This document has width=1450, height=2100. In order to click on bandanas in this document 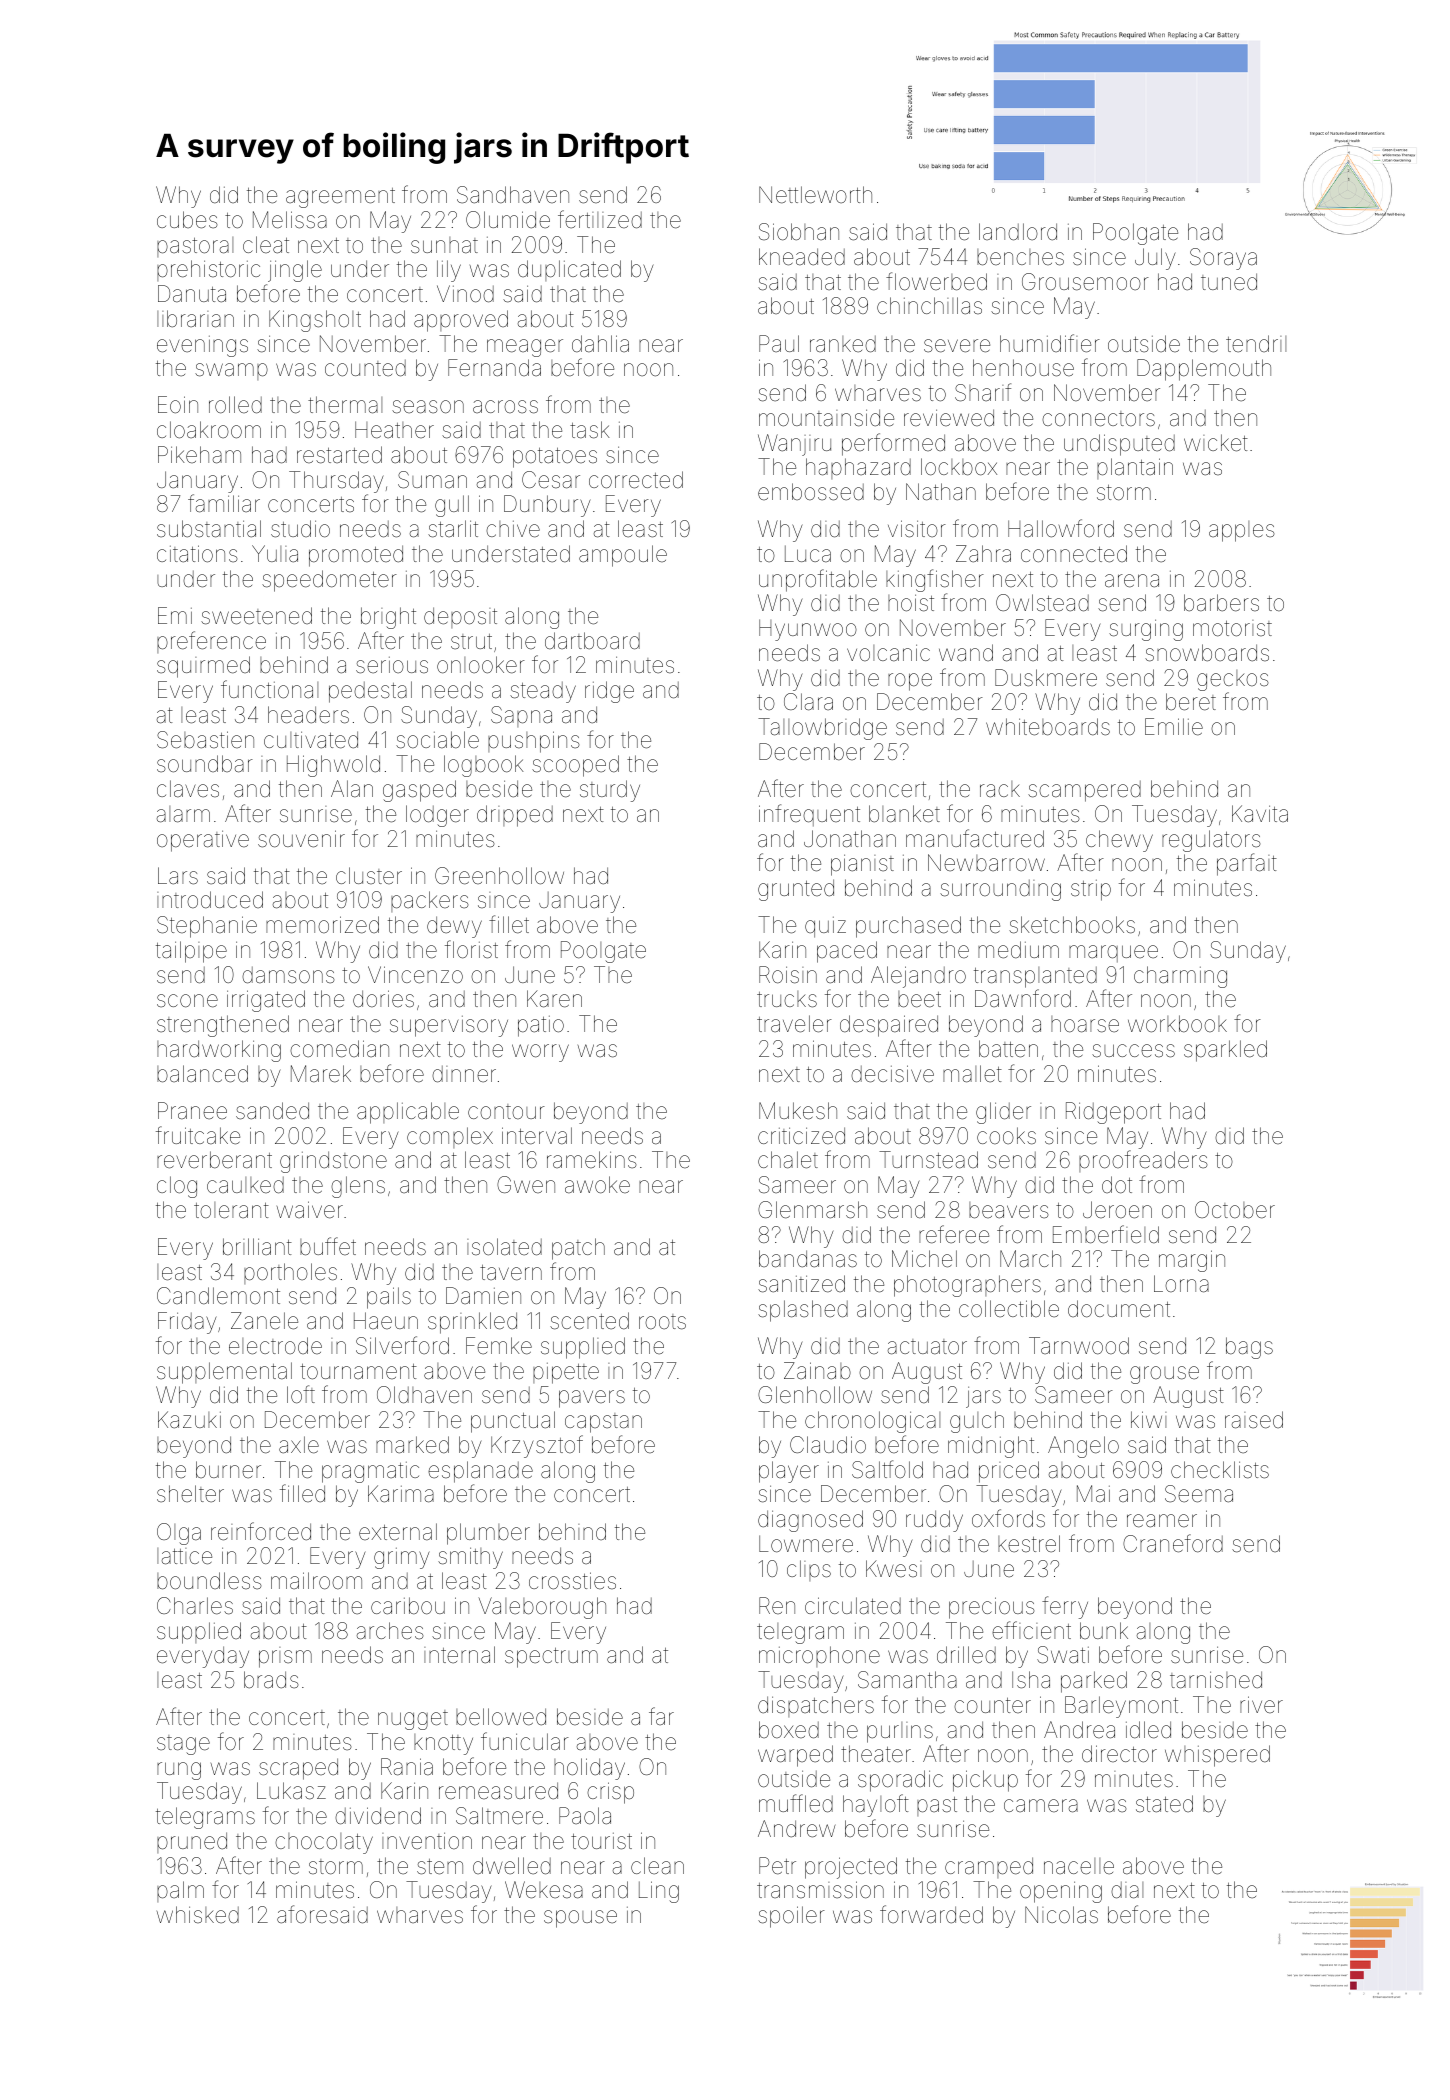, I will do `click(808, 1259)`.
